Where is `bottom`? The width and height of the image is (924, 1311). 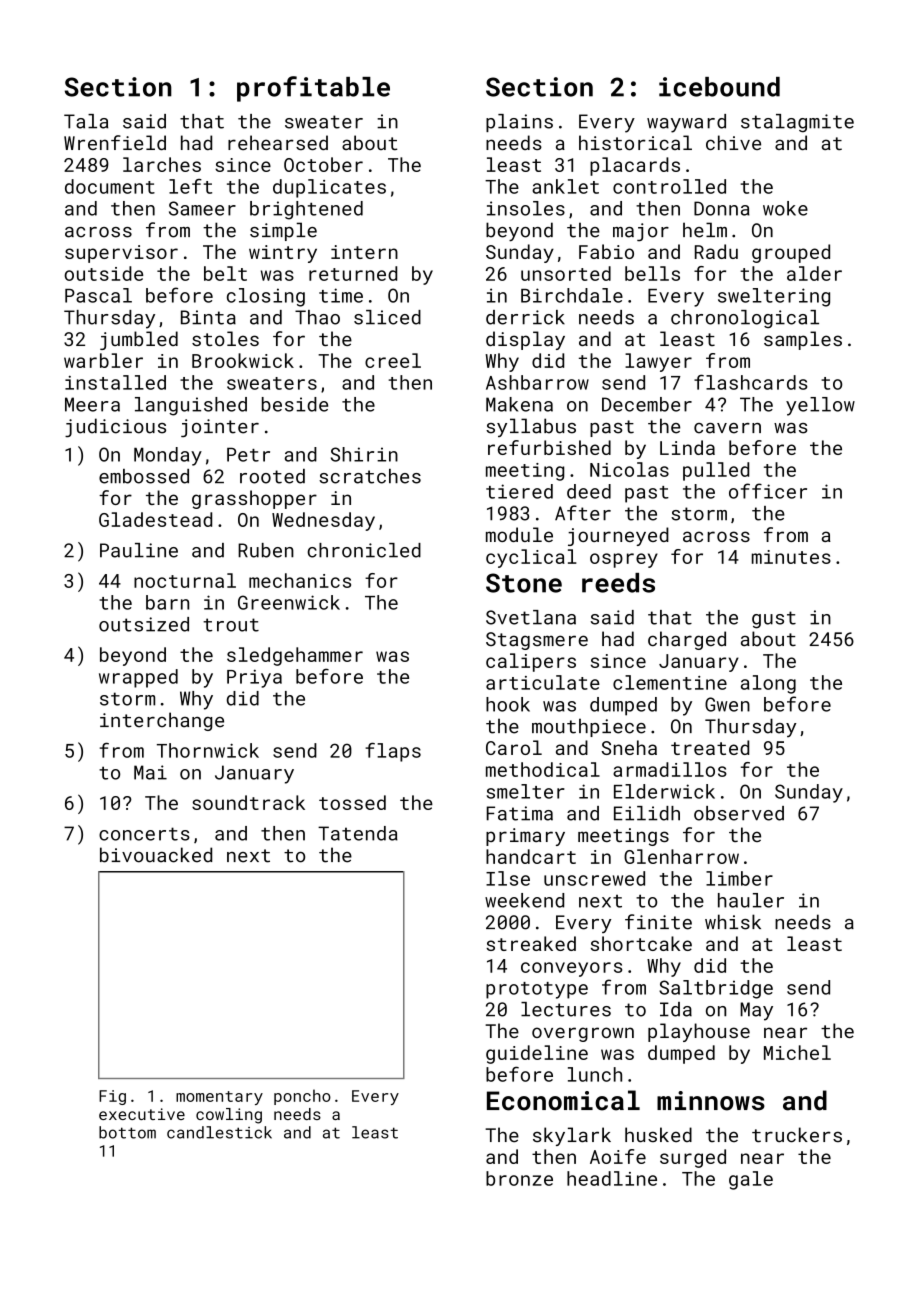 bottom is located at coordinates (127, 1132).
